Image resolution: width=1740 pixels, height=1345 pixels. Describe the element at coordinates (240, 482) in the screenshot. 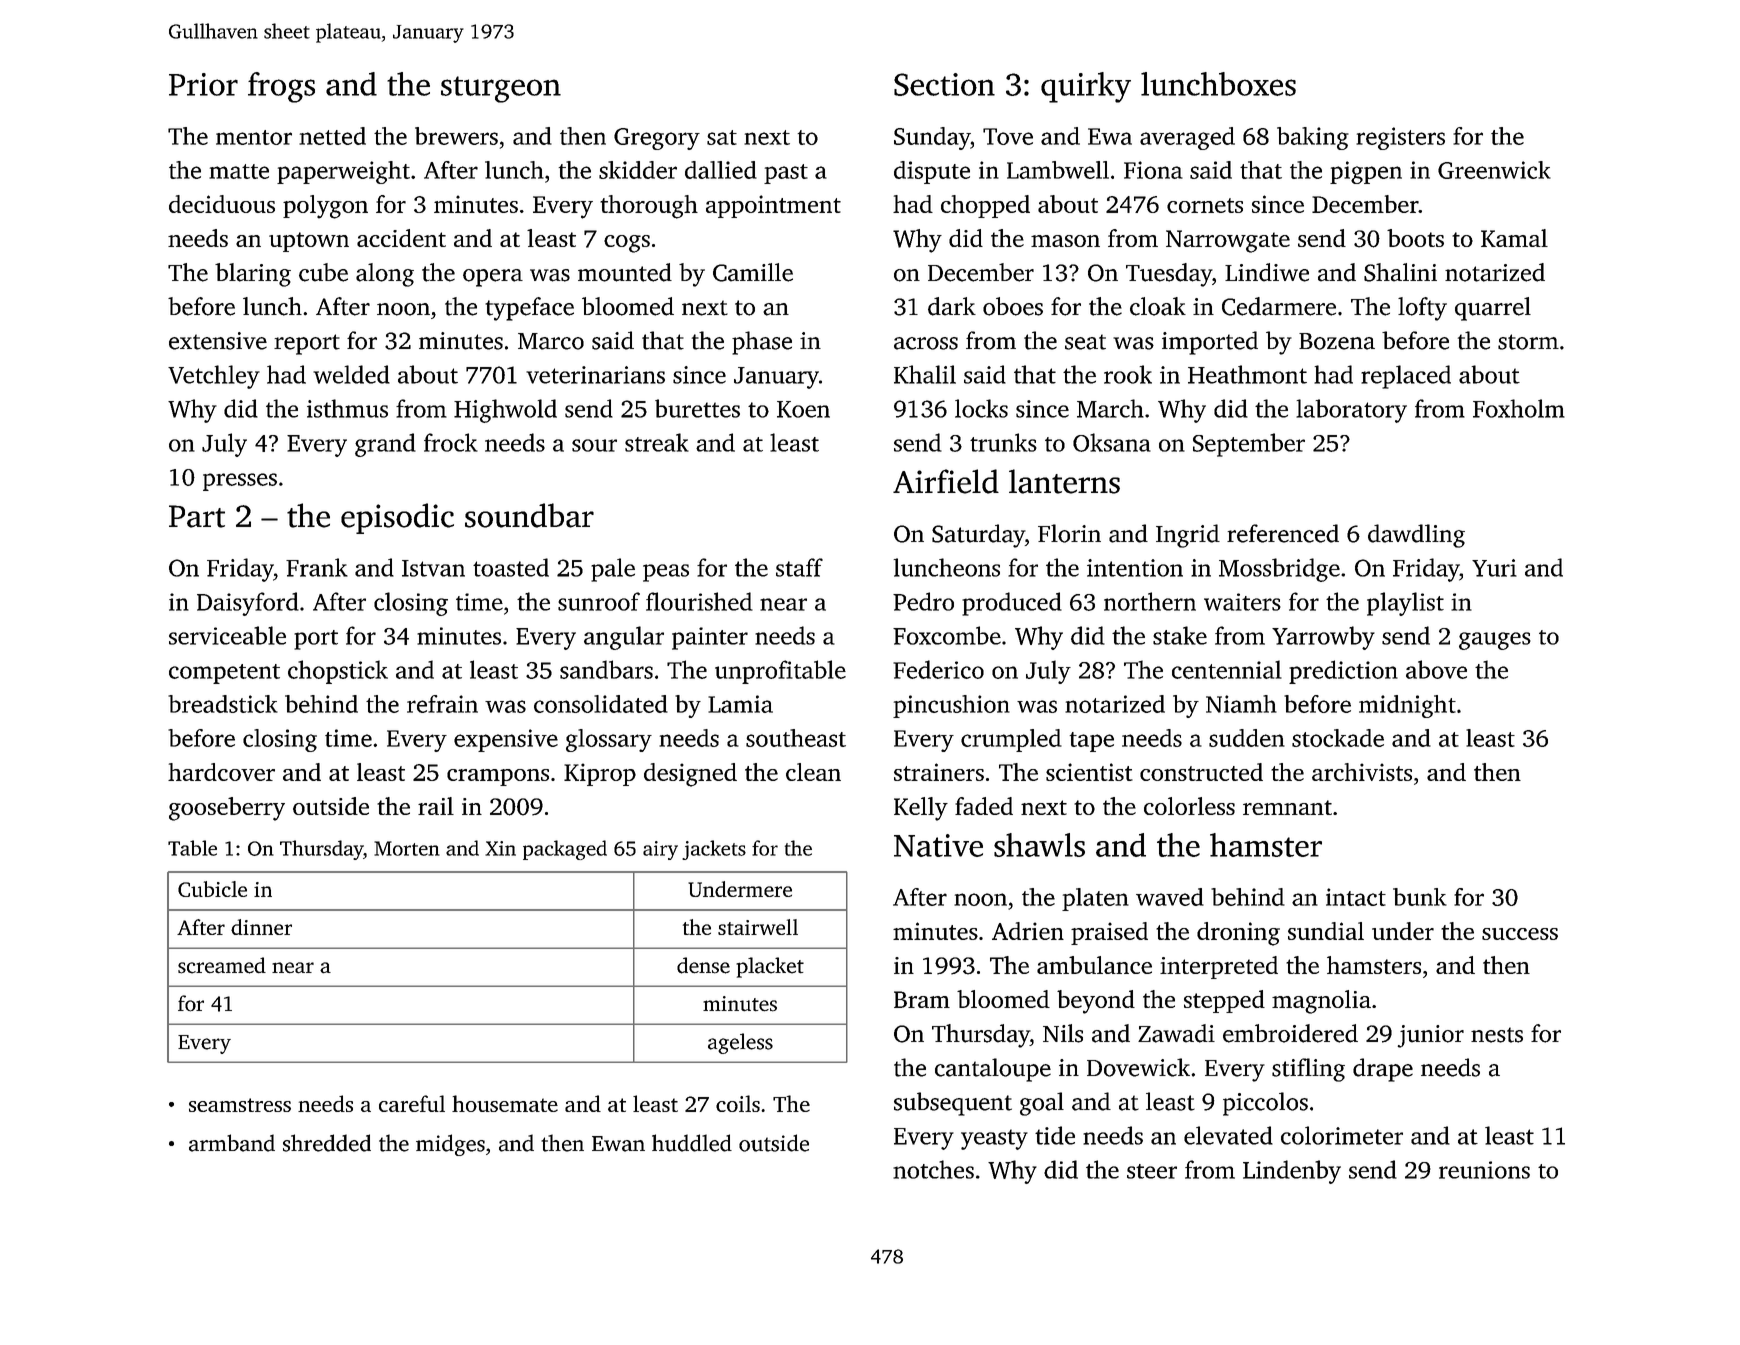

I see `presses` at that location.
